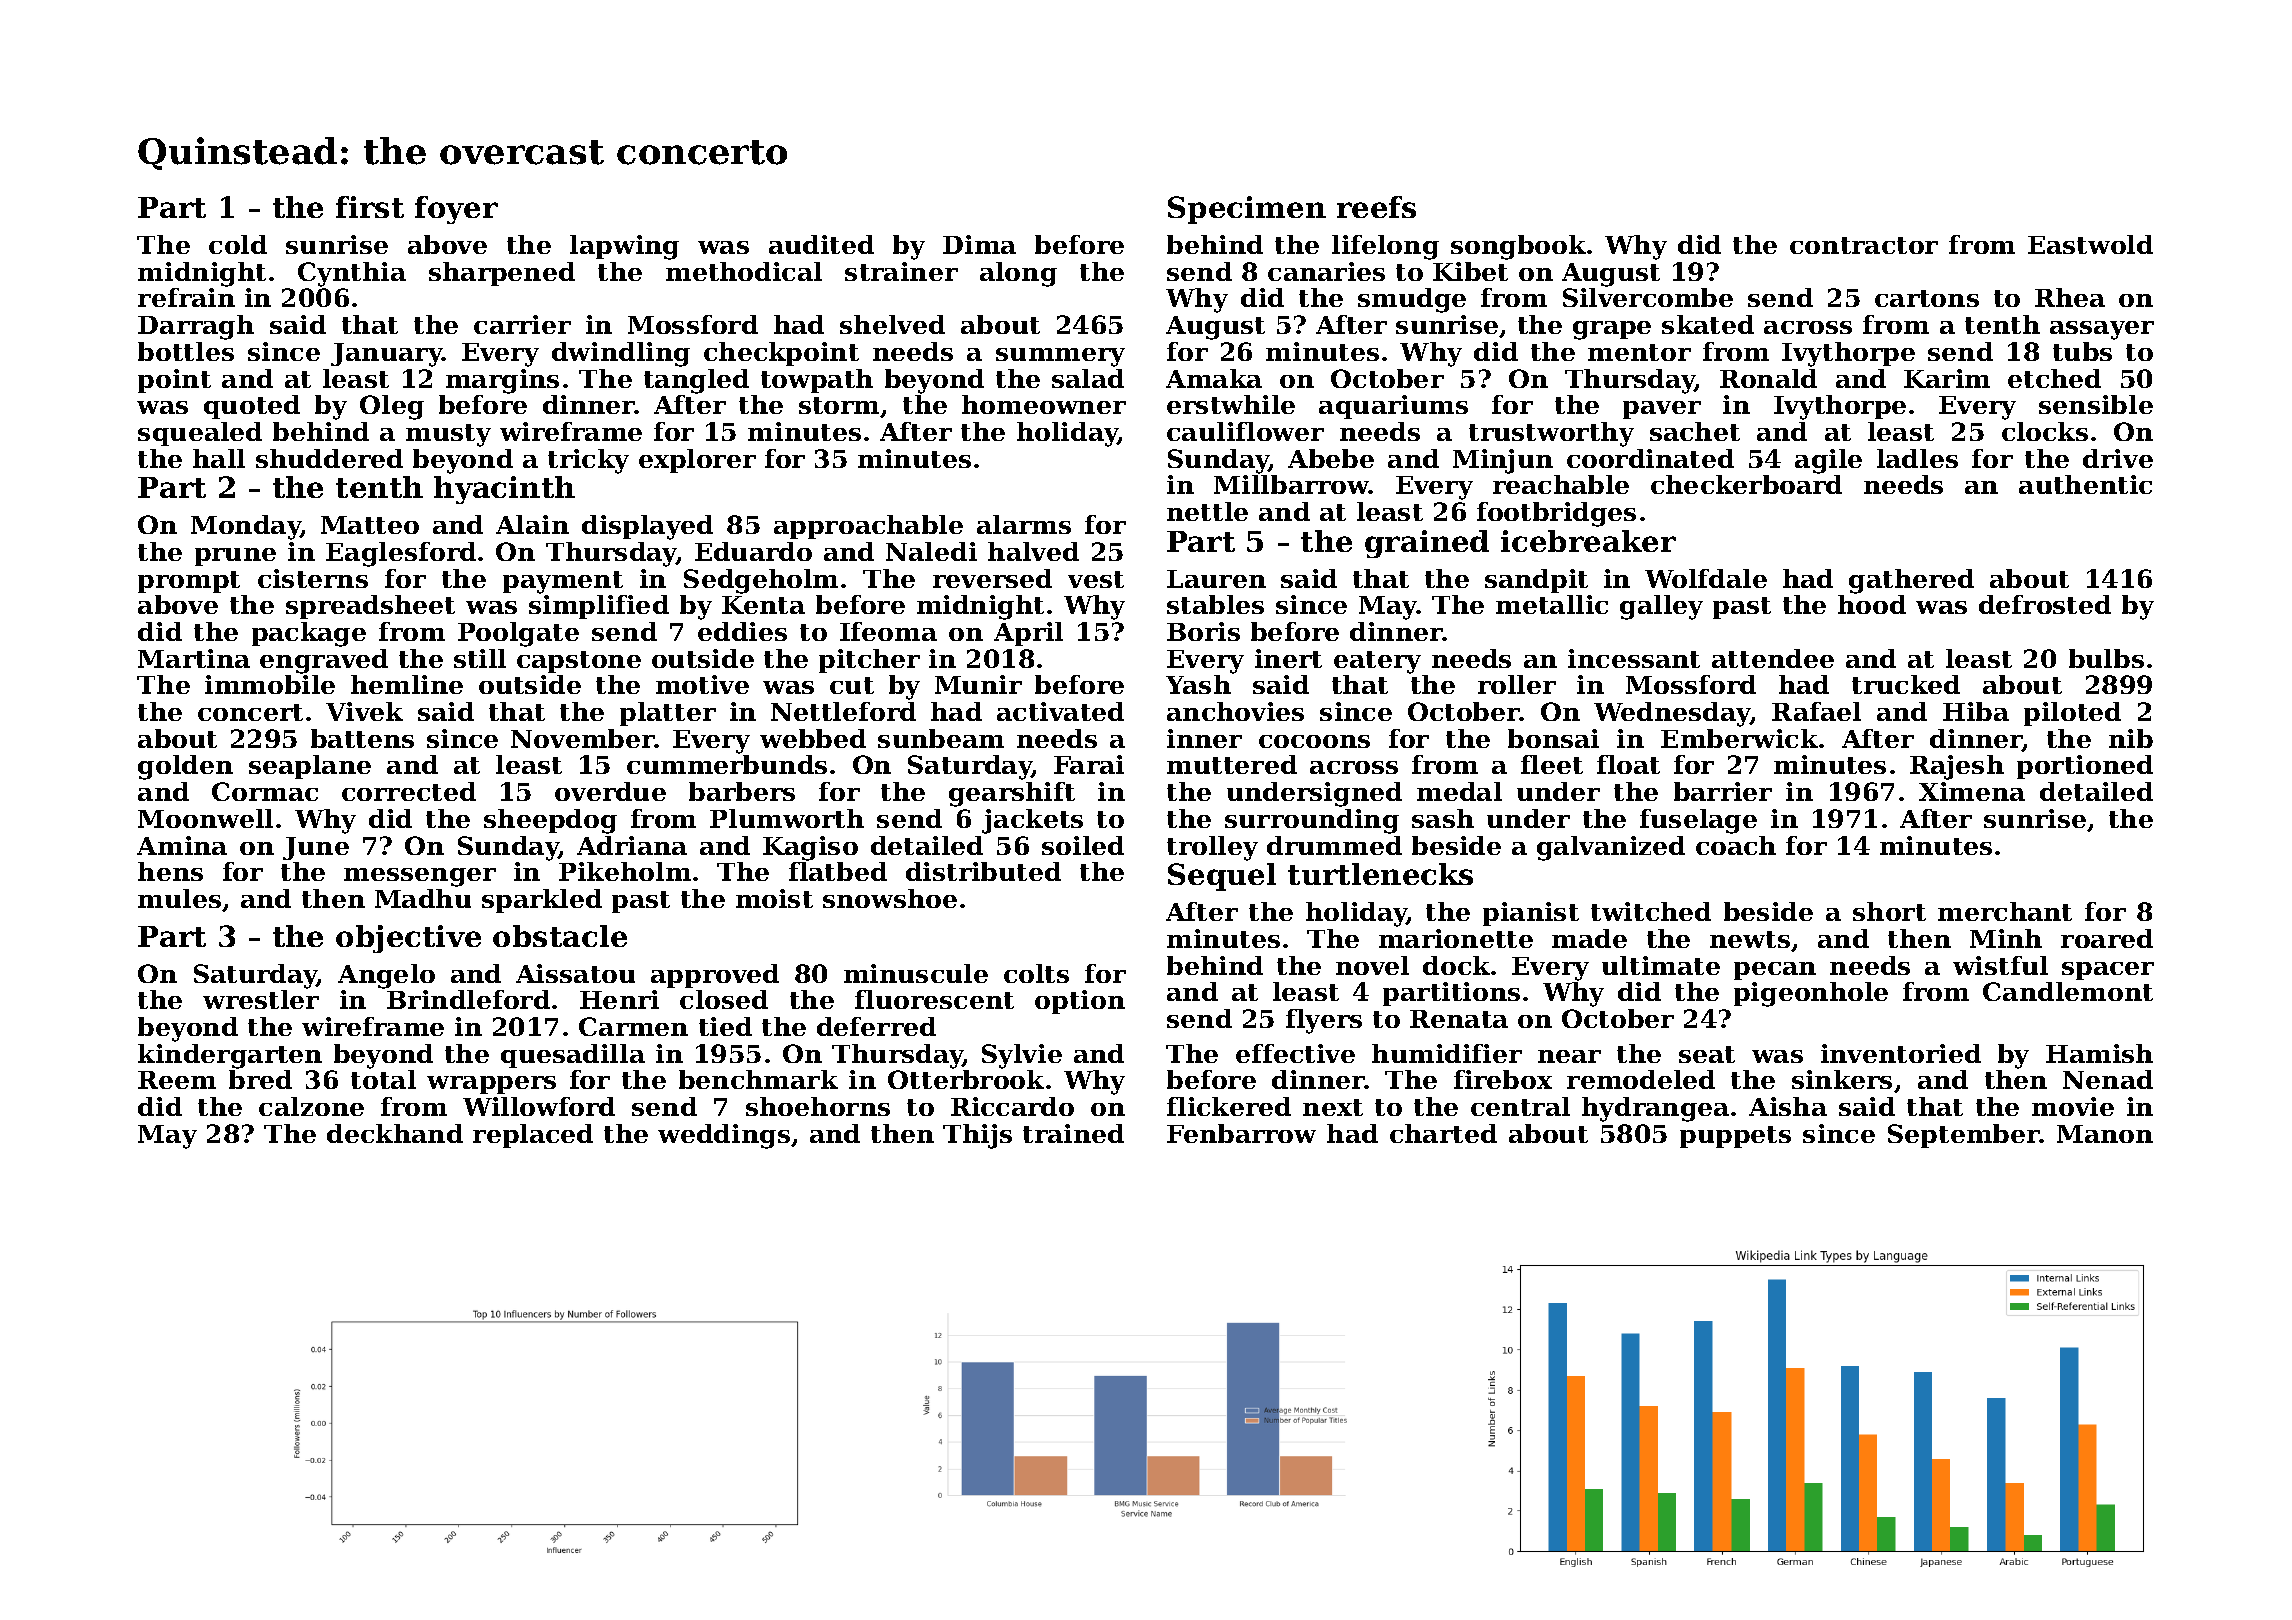 The height and width of the document is (1620, 2292). I want to click on deckhand, so click(395, 1133).
